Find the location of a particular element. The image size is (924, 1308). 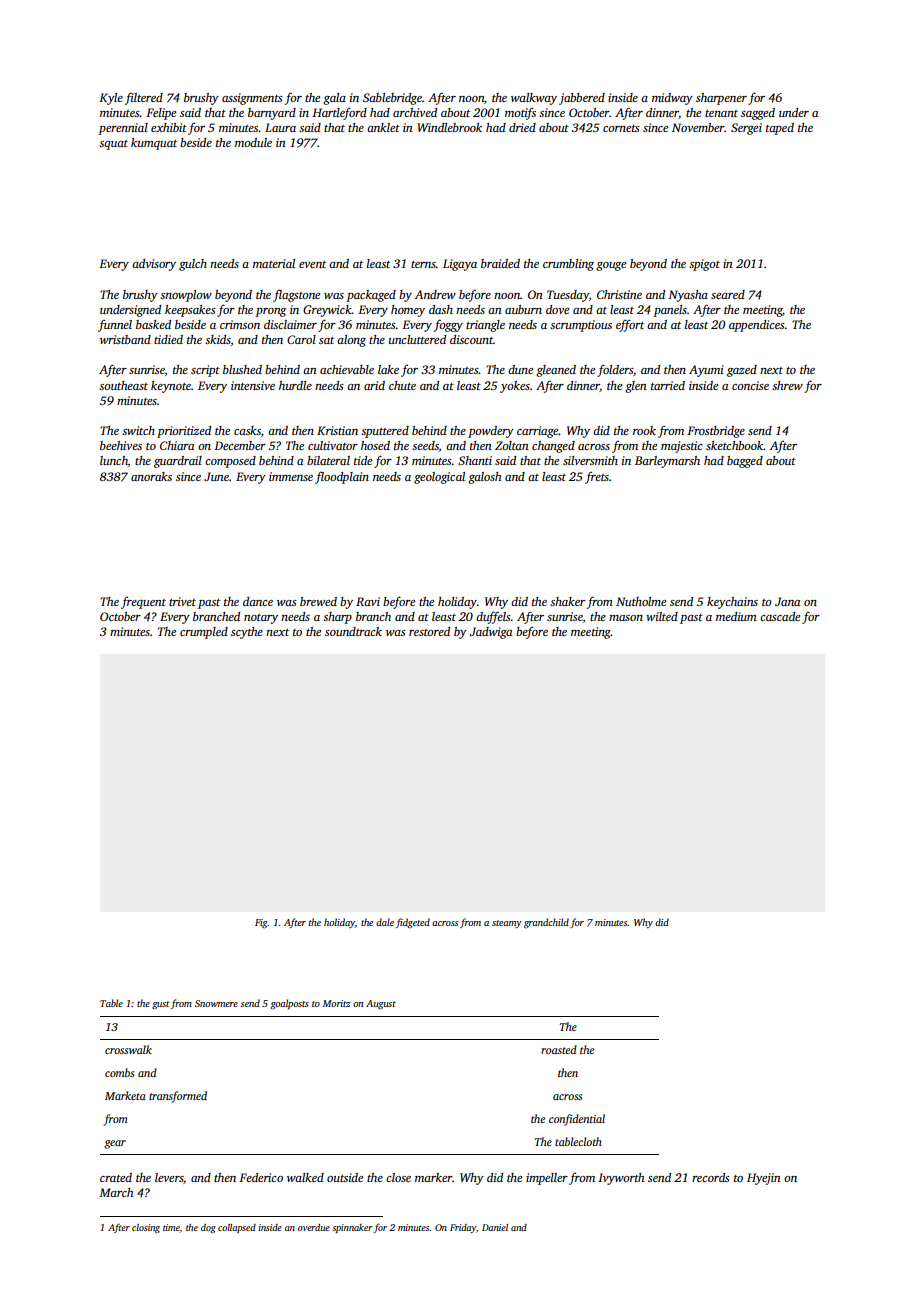

Daniel is located at coordinates (495, 1227).
